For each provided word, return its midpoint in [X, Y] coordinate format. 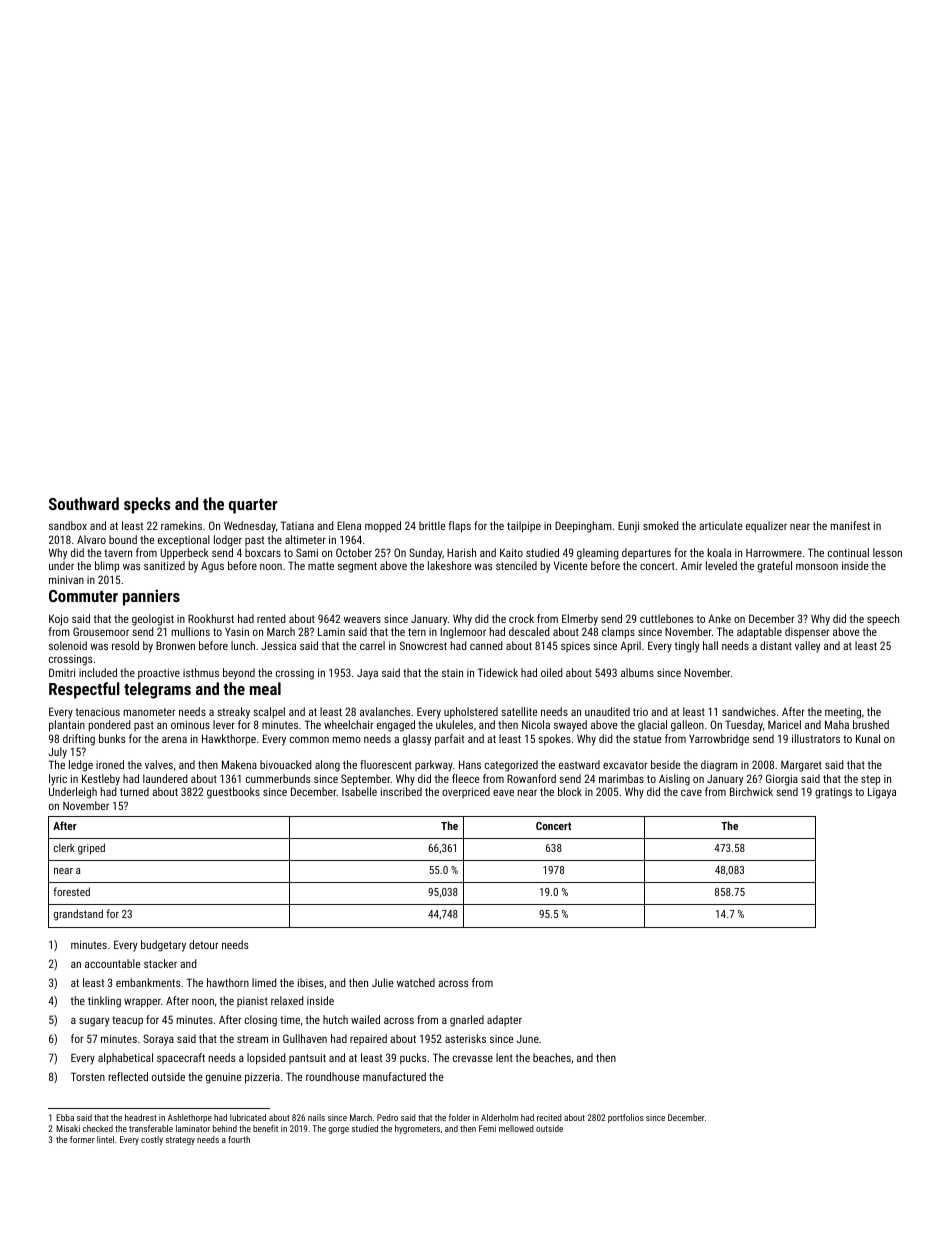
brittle [432, 525]
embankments [148, 982]
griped [91, 849]
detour [203, 944]
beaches [552, 1057]
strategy [180, 1141]
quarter [253, 506]
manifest [850, 525]
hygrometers [417, 1129]
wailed [365, 1019]
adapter [504, 1020]
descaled [529, 631]
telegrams [157, 690]
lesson [887, 552]
